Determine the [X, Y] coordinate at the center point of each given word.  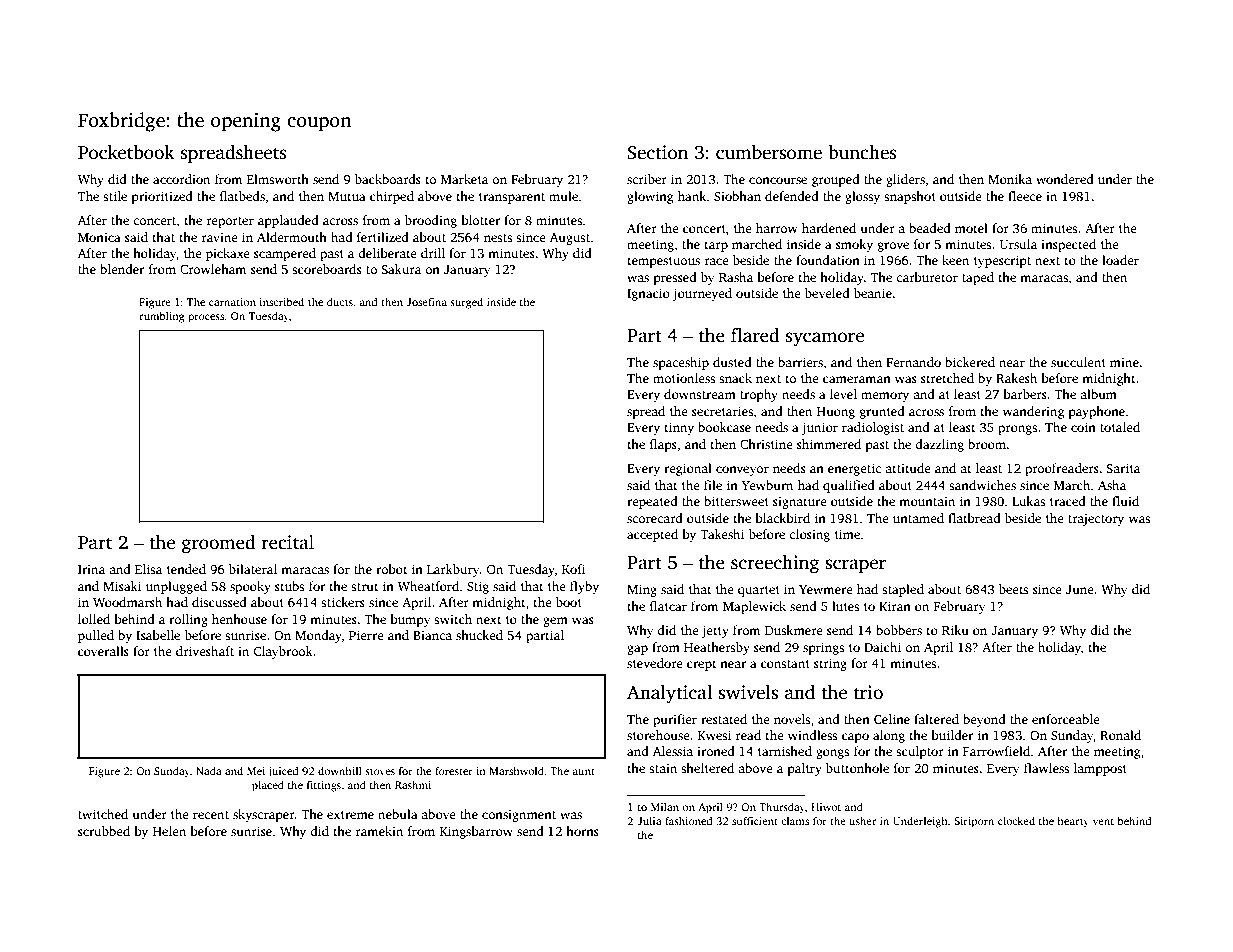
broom [987, 444]
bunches [862, 152]
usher [862, 820]
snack [735, 378]
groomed [219, 544]
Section [657, 152]
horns [582, 831]
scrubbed [104, 831]
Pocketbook [126, 152]
